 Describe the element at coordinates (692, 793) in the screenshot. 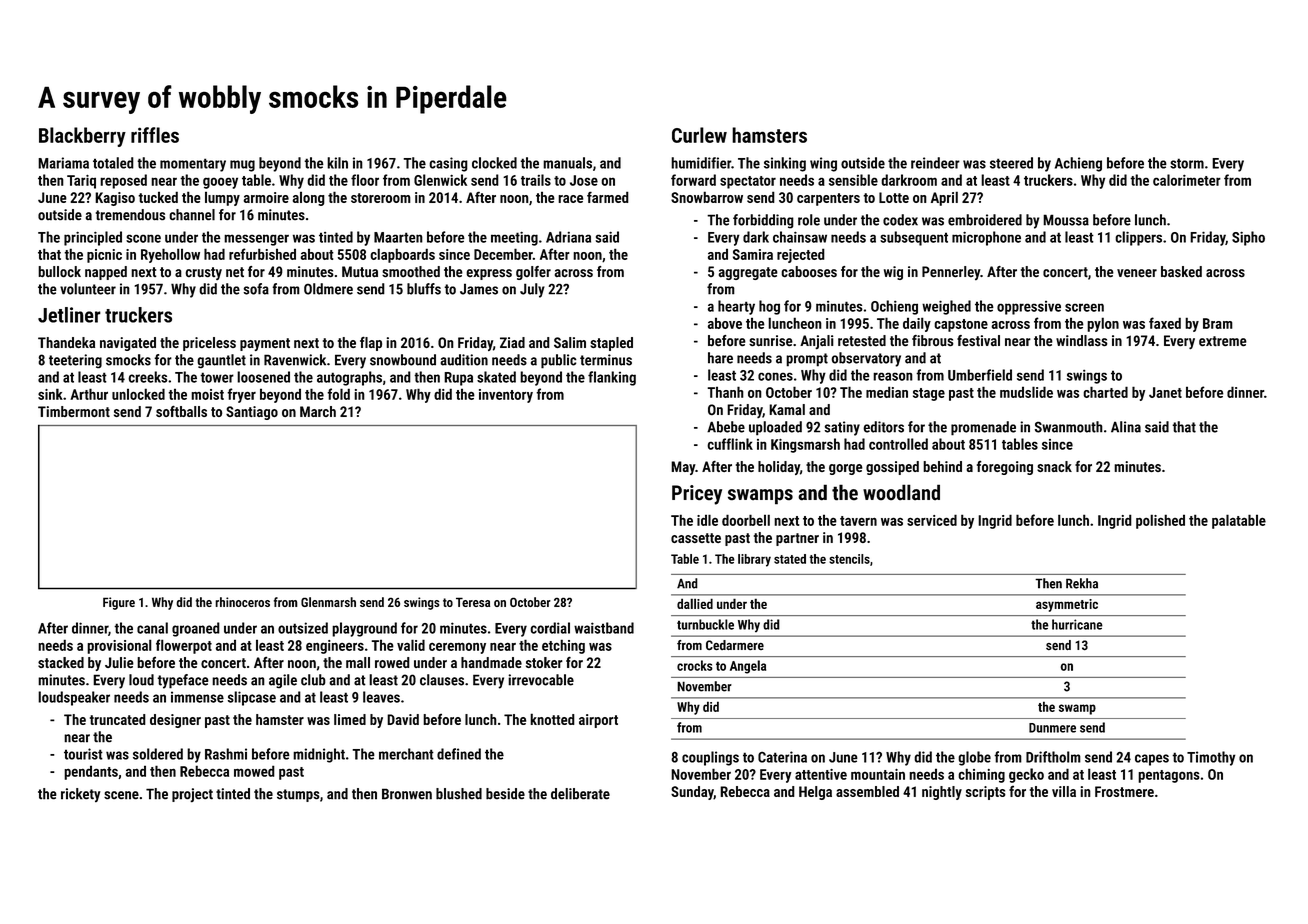

I see `Sunday` at that location.
